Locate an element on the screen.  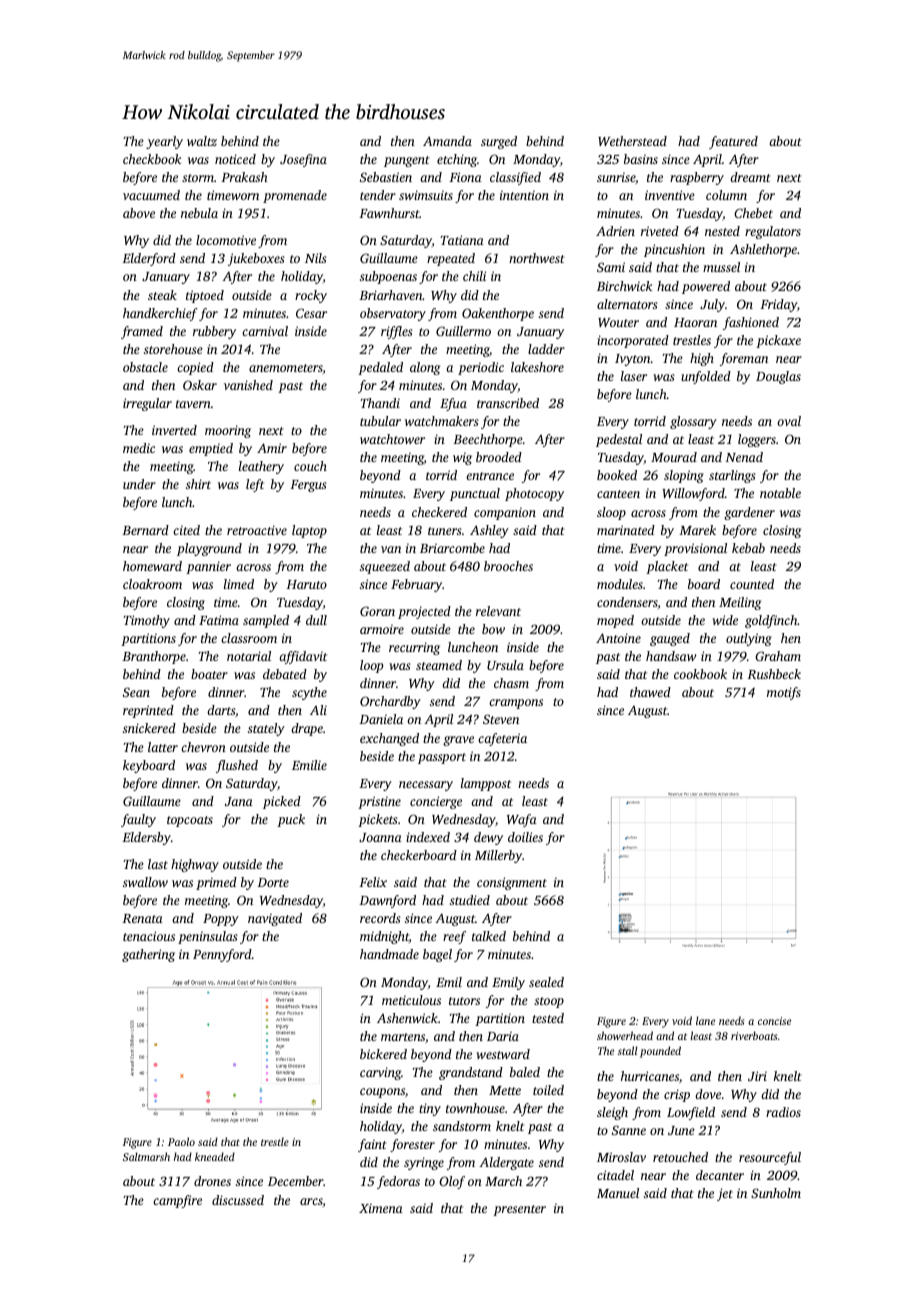
powered is located at coordinates (706, 287).
